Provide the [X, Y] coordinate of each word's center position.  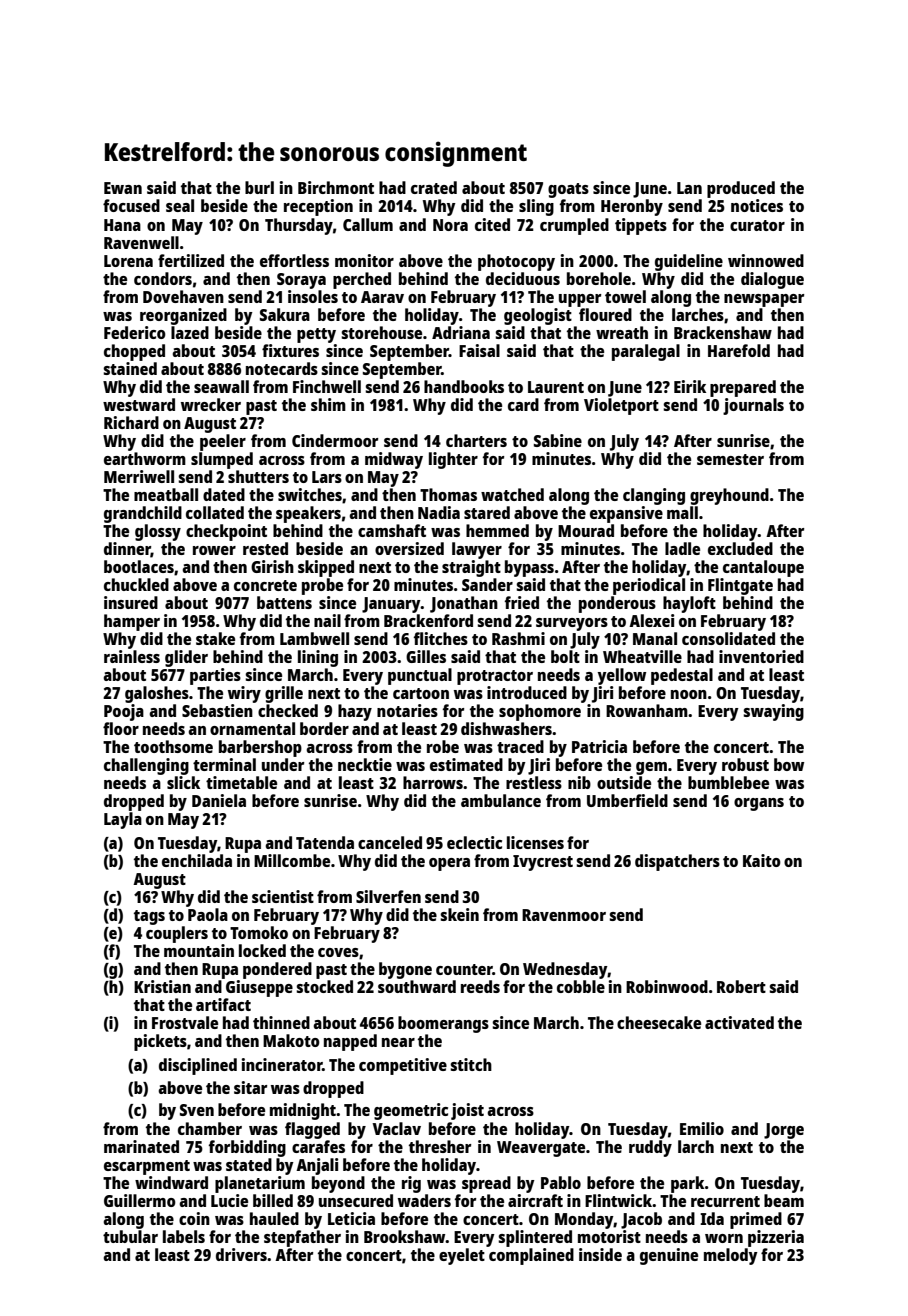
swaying [773, 712]
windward [171, 1182]
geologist [538, 316]
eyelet [462, 1256]
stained [130, 368]
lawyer [477, 550]
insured [131, 602]
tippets [641, 226]
